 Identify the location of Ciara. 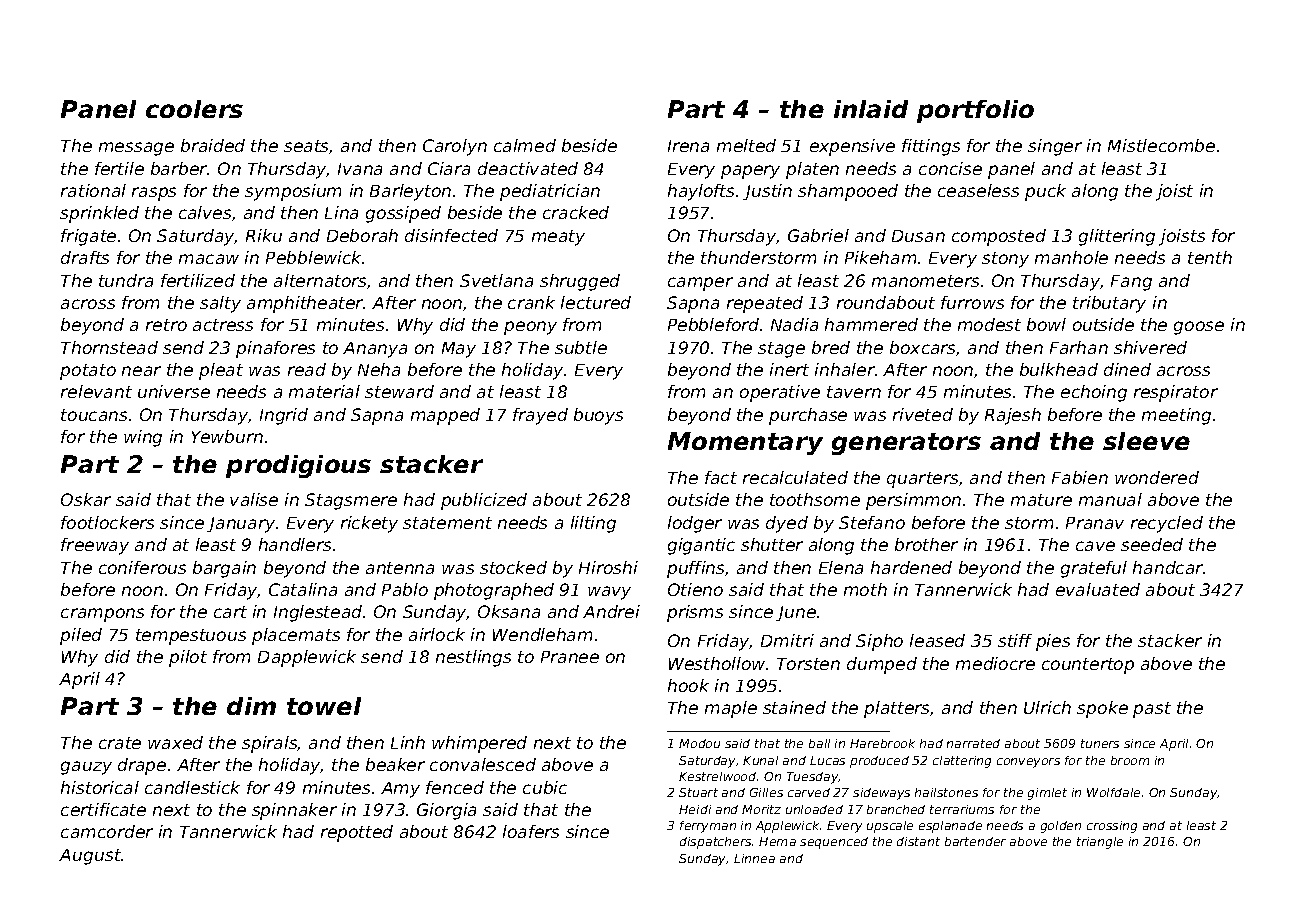
(449, 168).
